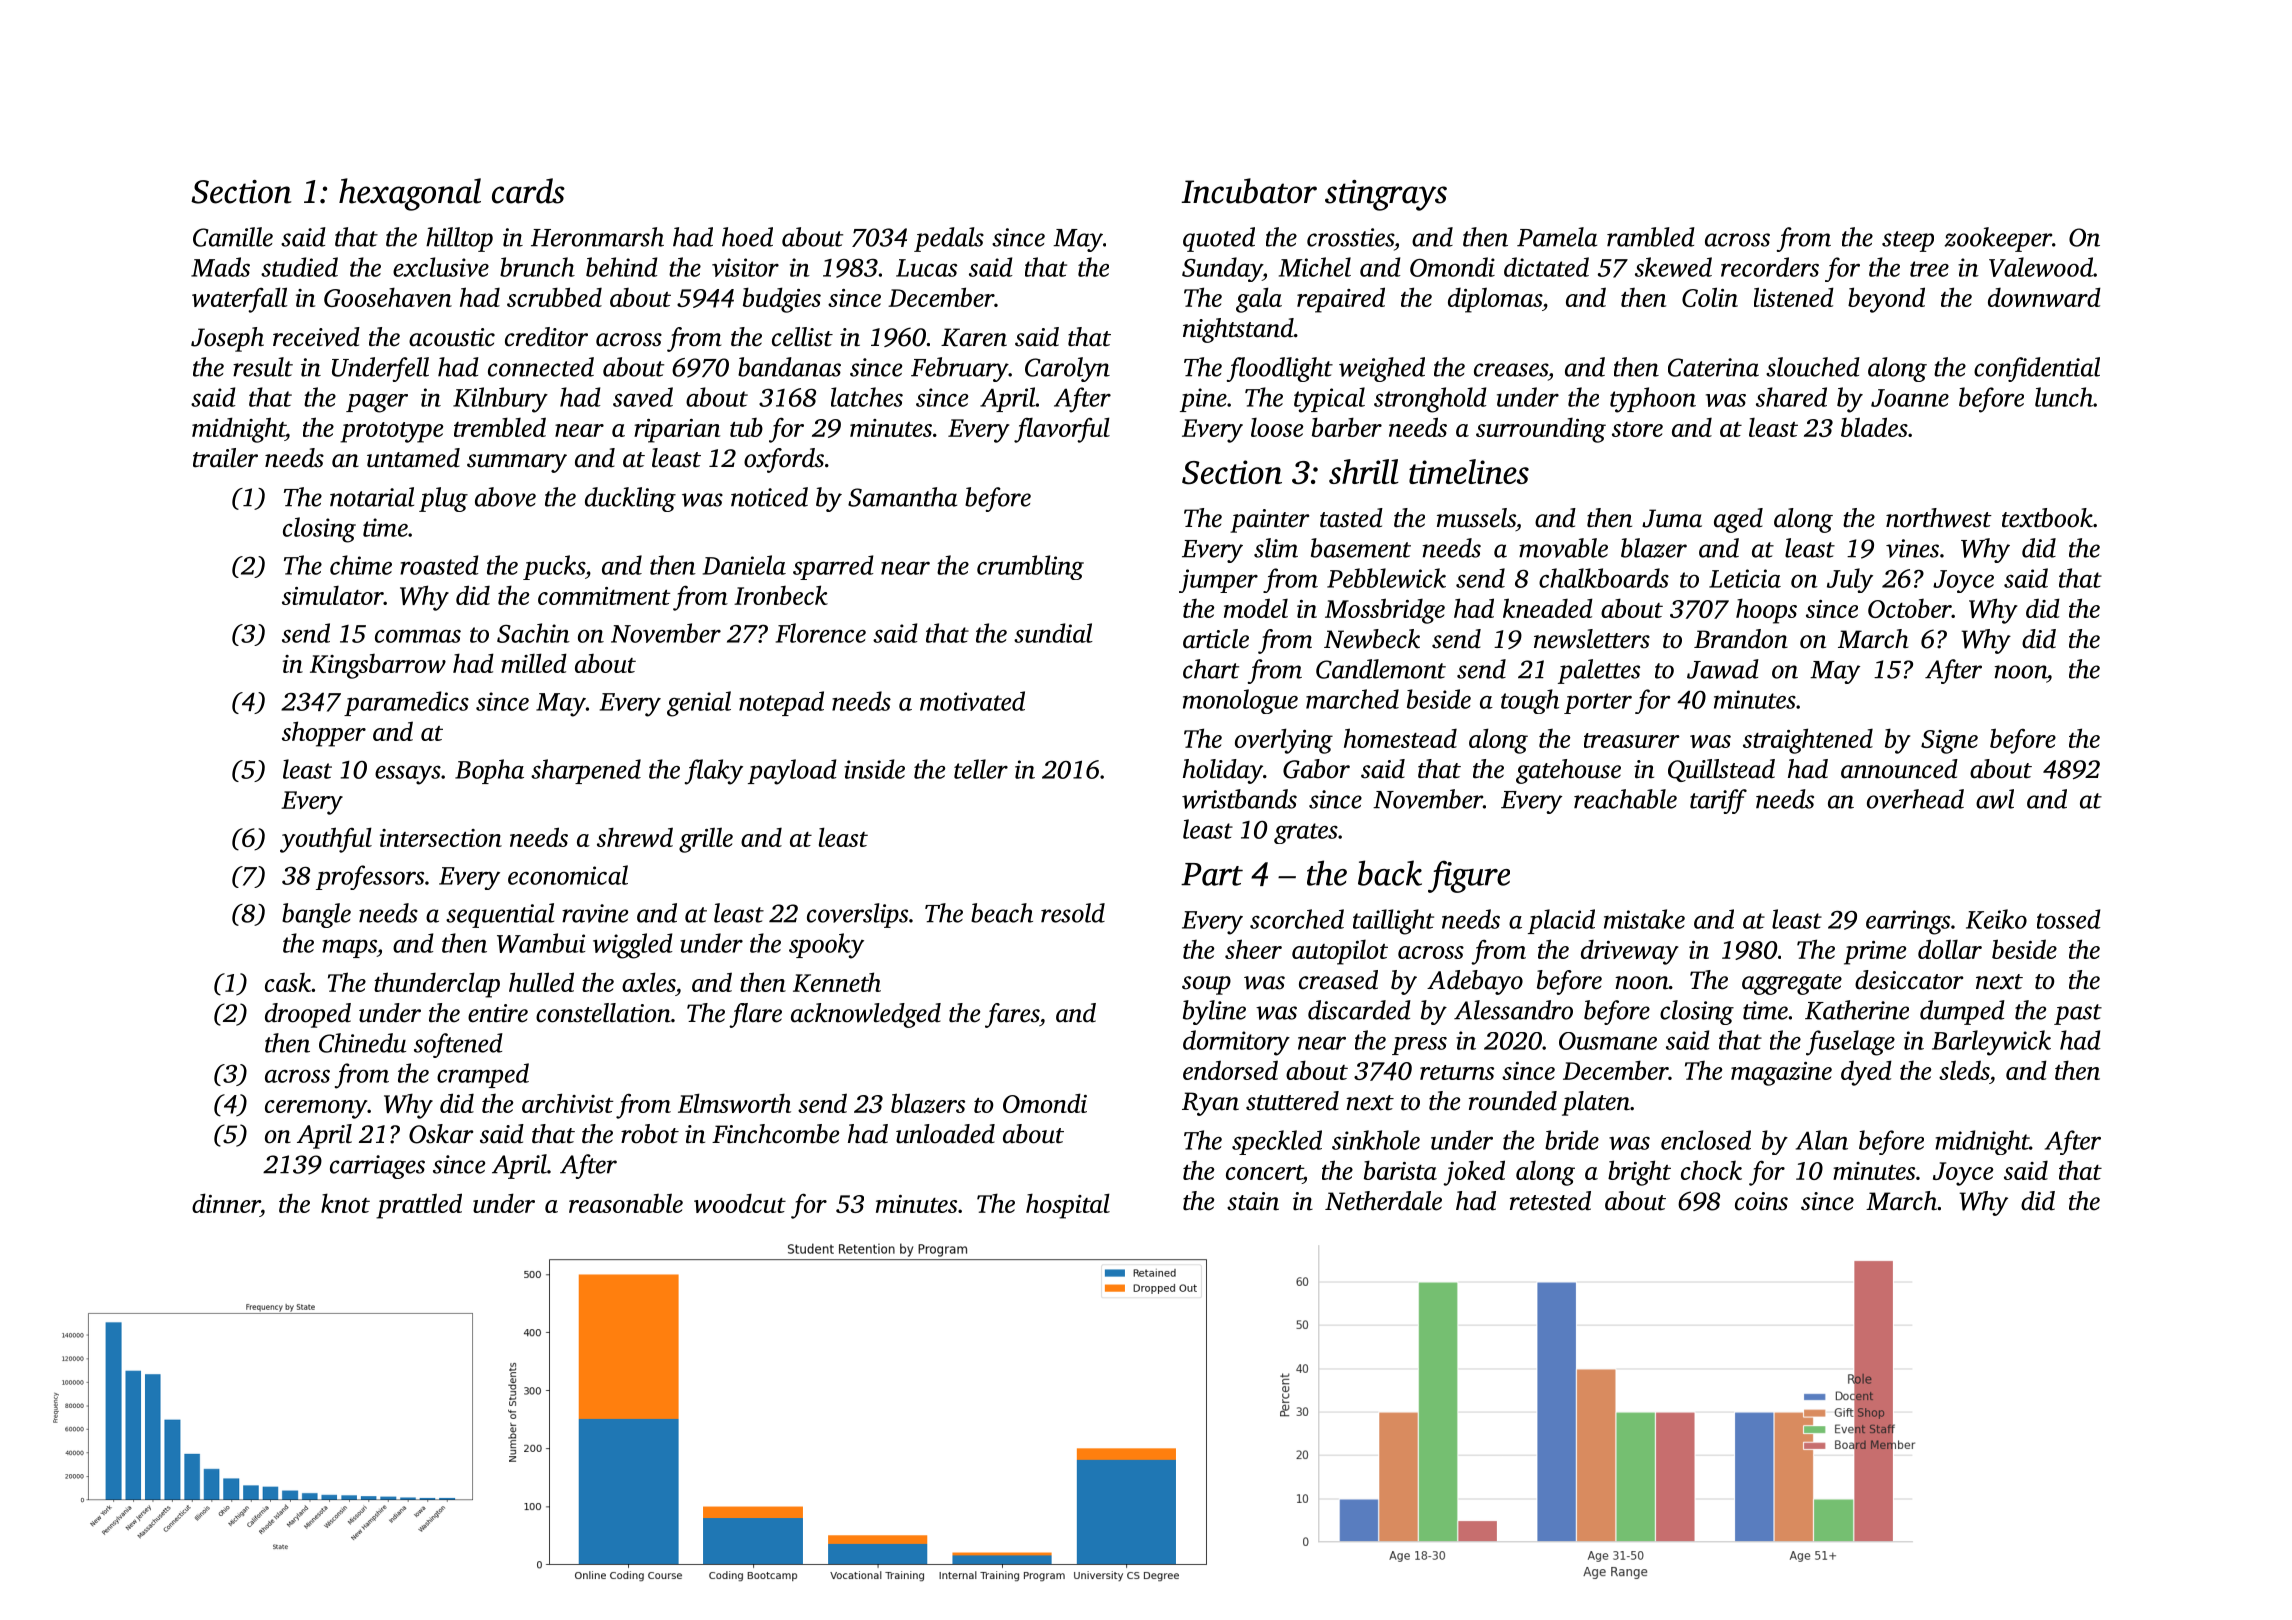 The width and height of the screenshot is (2292, 1620). I want to click on creased, so click(1338, 980).
